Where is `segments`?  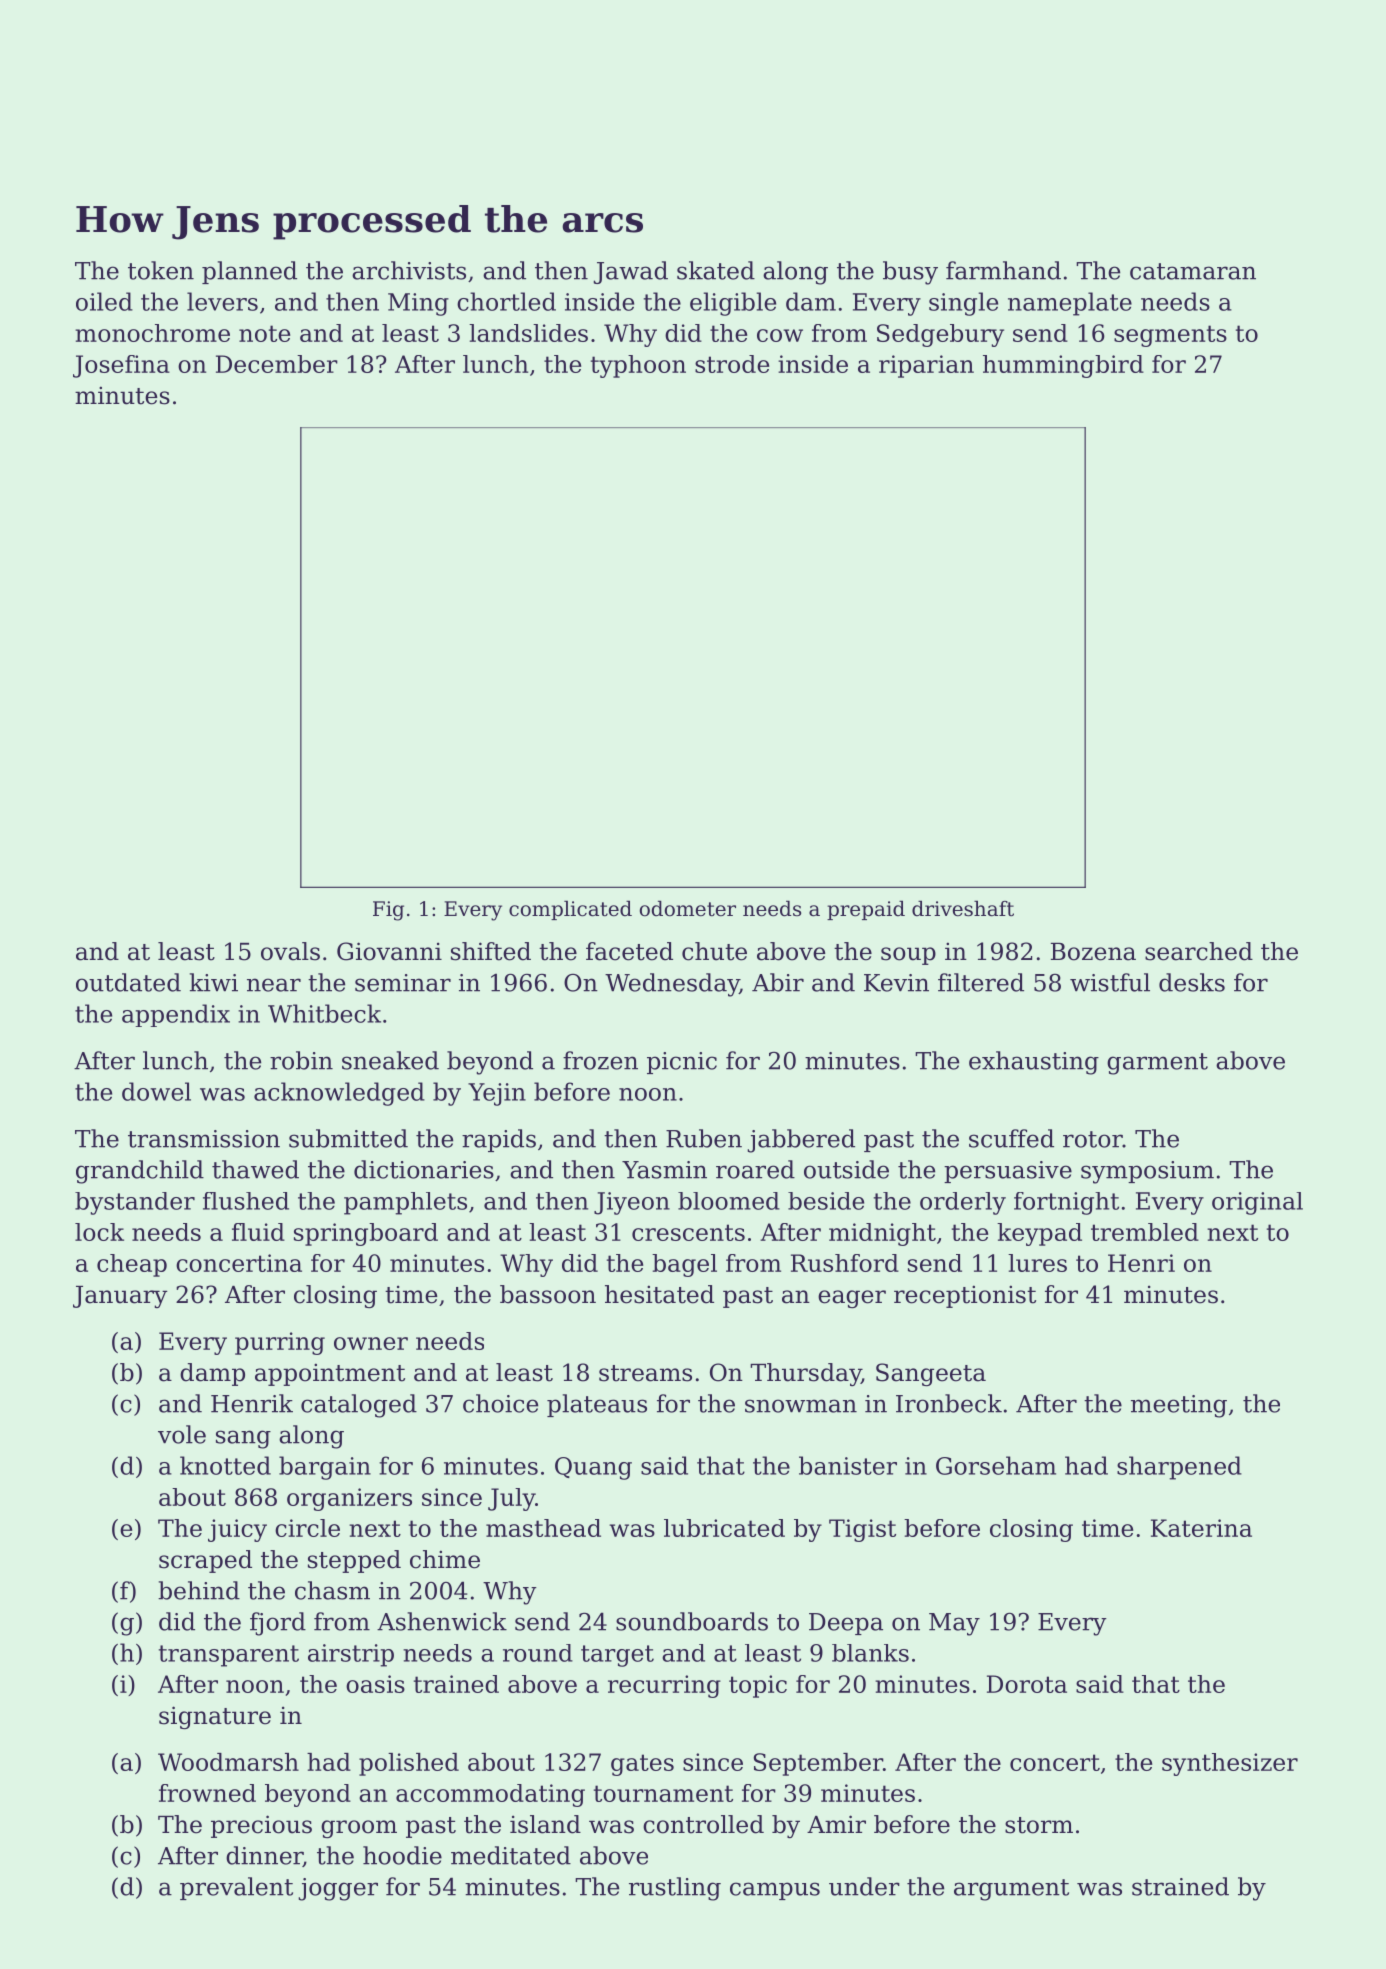
segments is located at coordinates (1170, 336).
